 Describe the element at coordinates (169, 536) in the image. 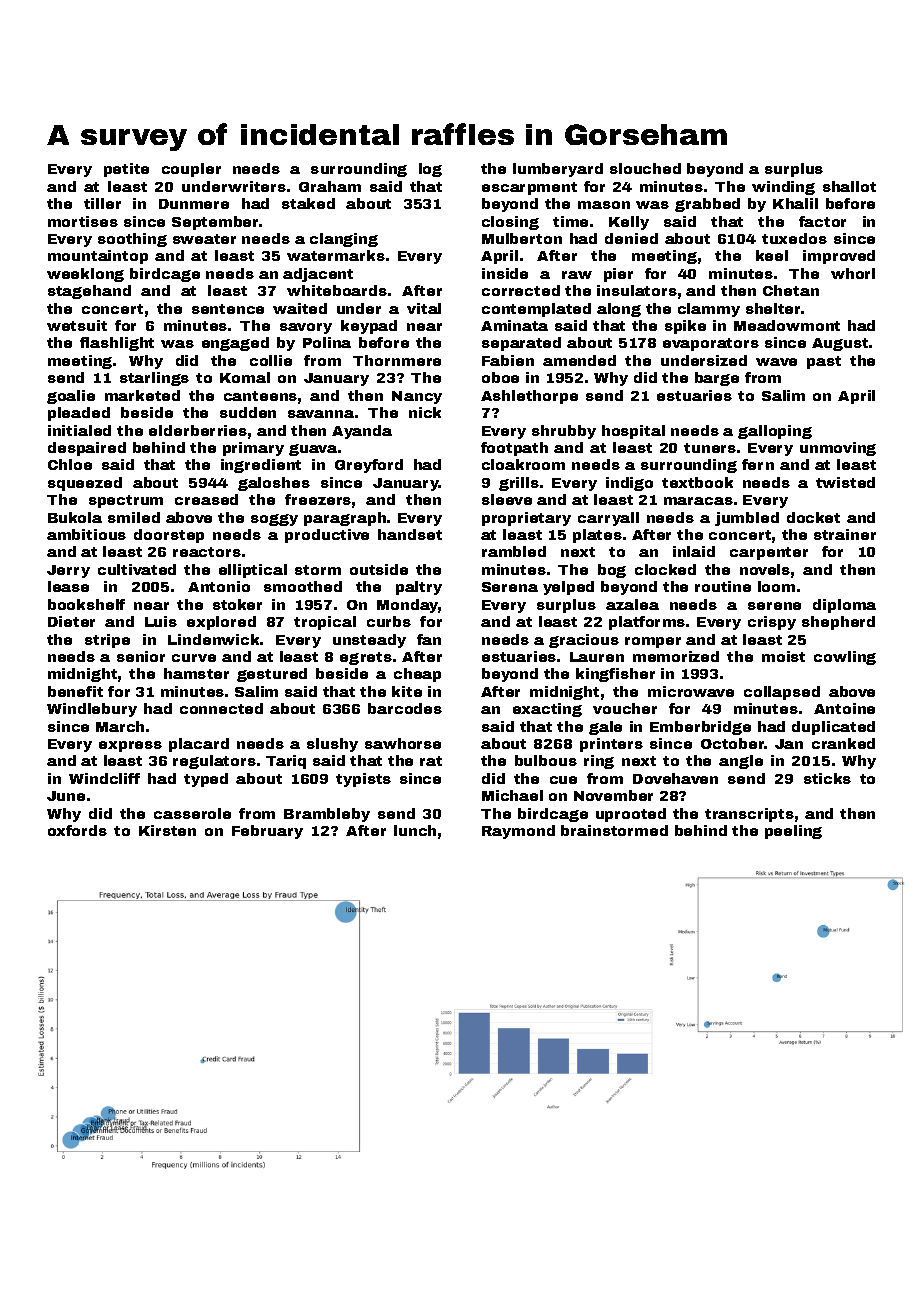

I see `doorstep` at that location.
